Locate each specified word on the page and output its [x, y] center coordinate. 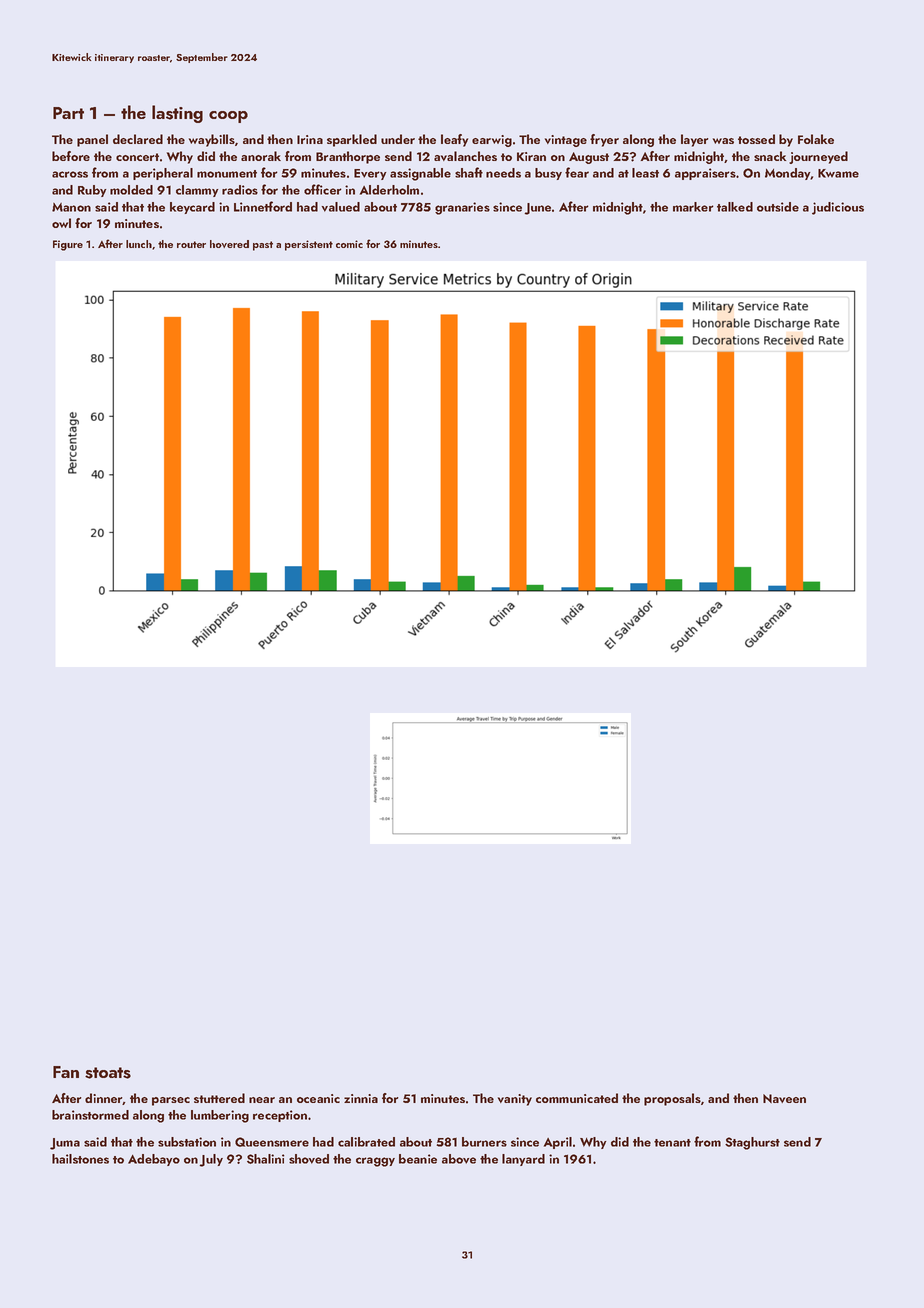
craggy [375, 1162]
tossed [756, 139]
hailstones [80, 1159]
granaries [462, 208]
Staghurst [752, 1143]
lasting [177, 114]
